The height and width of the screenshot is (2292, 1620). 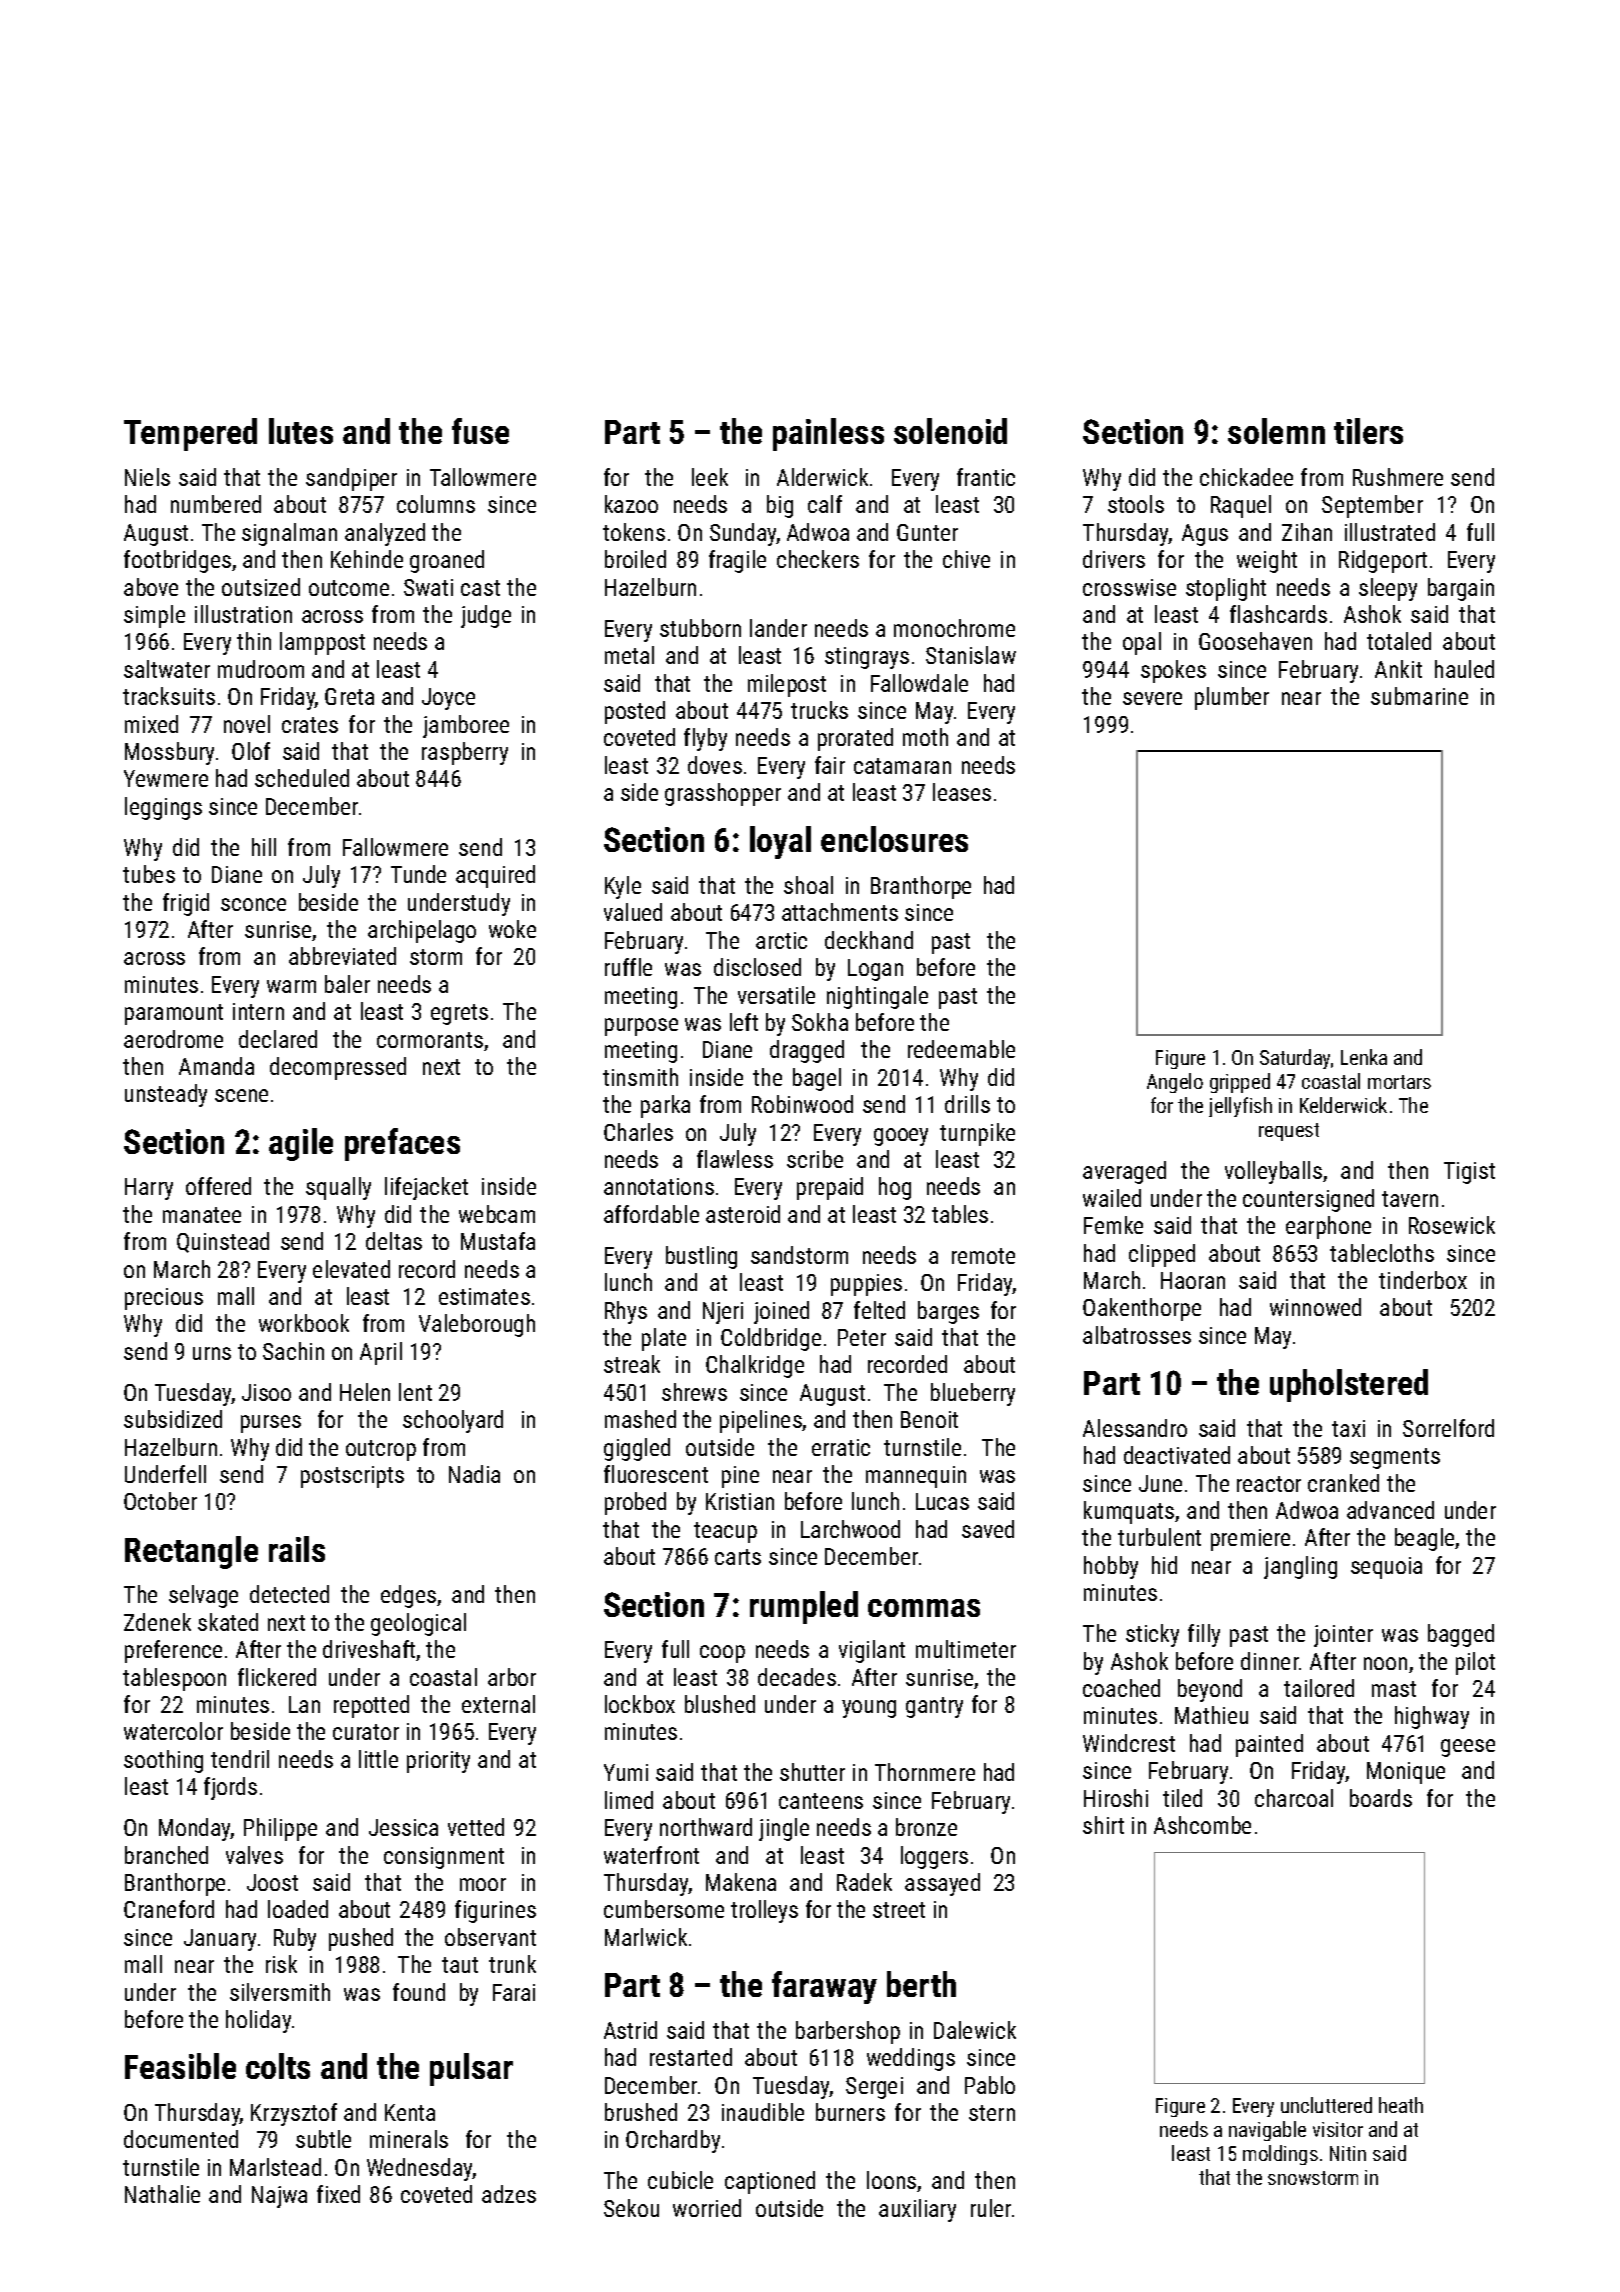 What do you see at coordinates (942, 1884) in the screenshot?
I see `assayed` at bounding box center [942, 1884].
